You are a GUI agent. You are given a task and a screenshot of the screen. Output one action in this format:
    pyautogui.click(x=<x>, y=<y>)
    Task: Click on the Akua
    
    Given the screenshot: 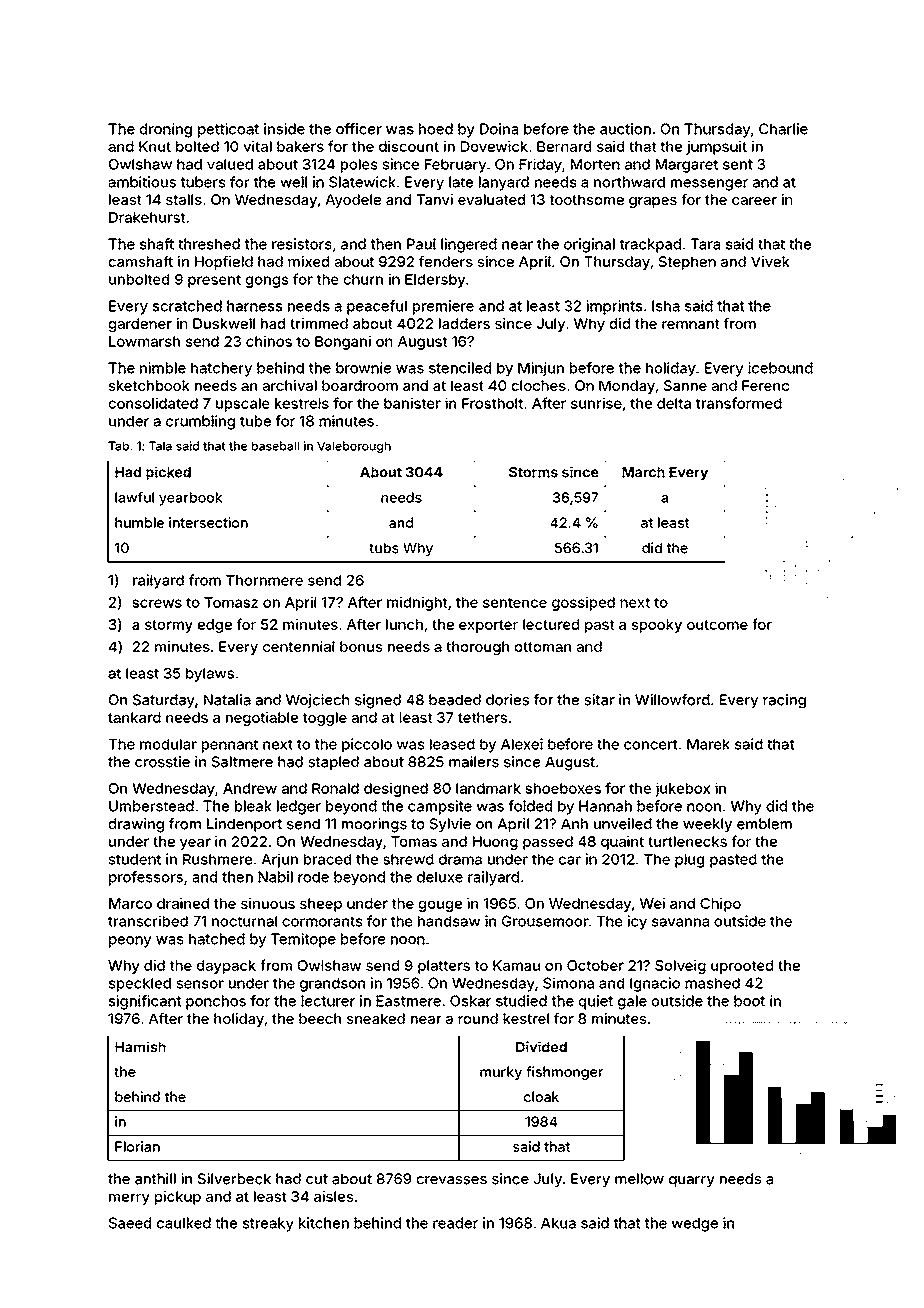 What is the action you would take?
    pyautogui.click(x=558, y=1223)
